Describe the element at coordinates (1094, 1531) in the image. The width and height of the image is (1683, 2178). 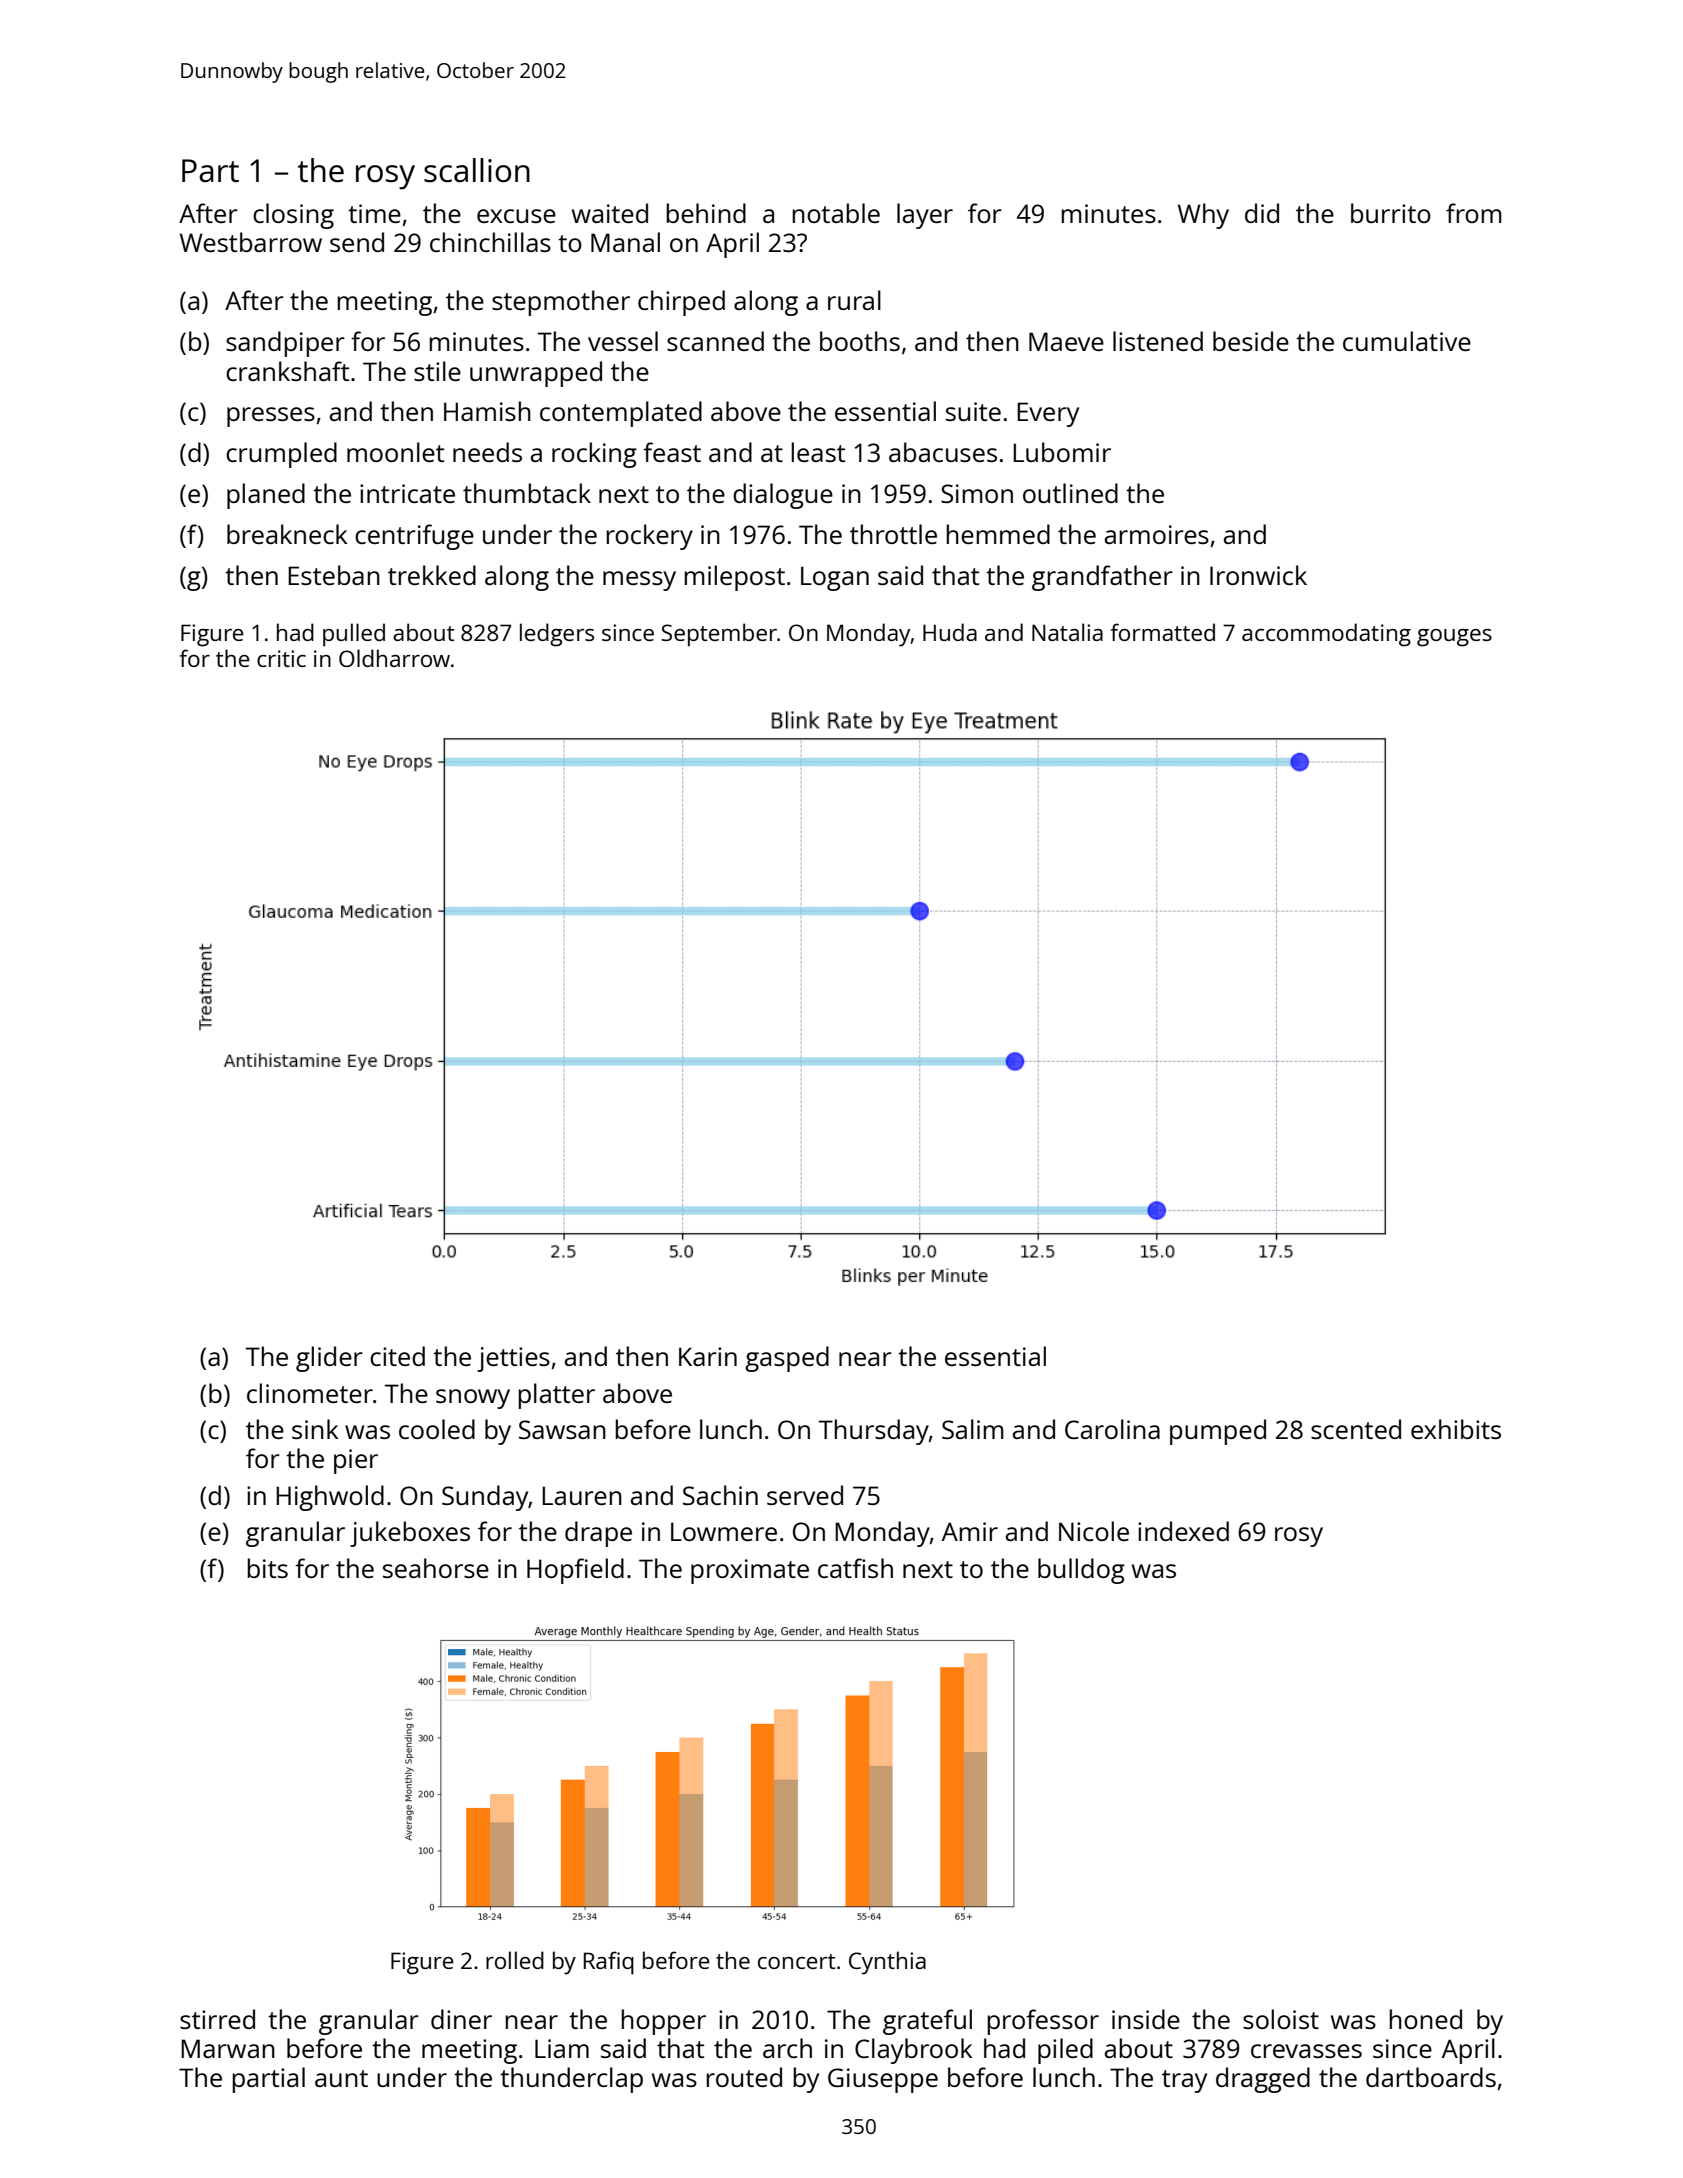
I see `Nicole` at that location.
